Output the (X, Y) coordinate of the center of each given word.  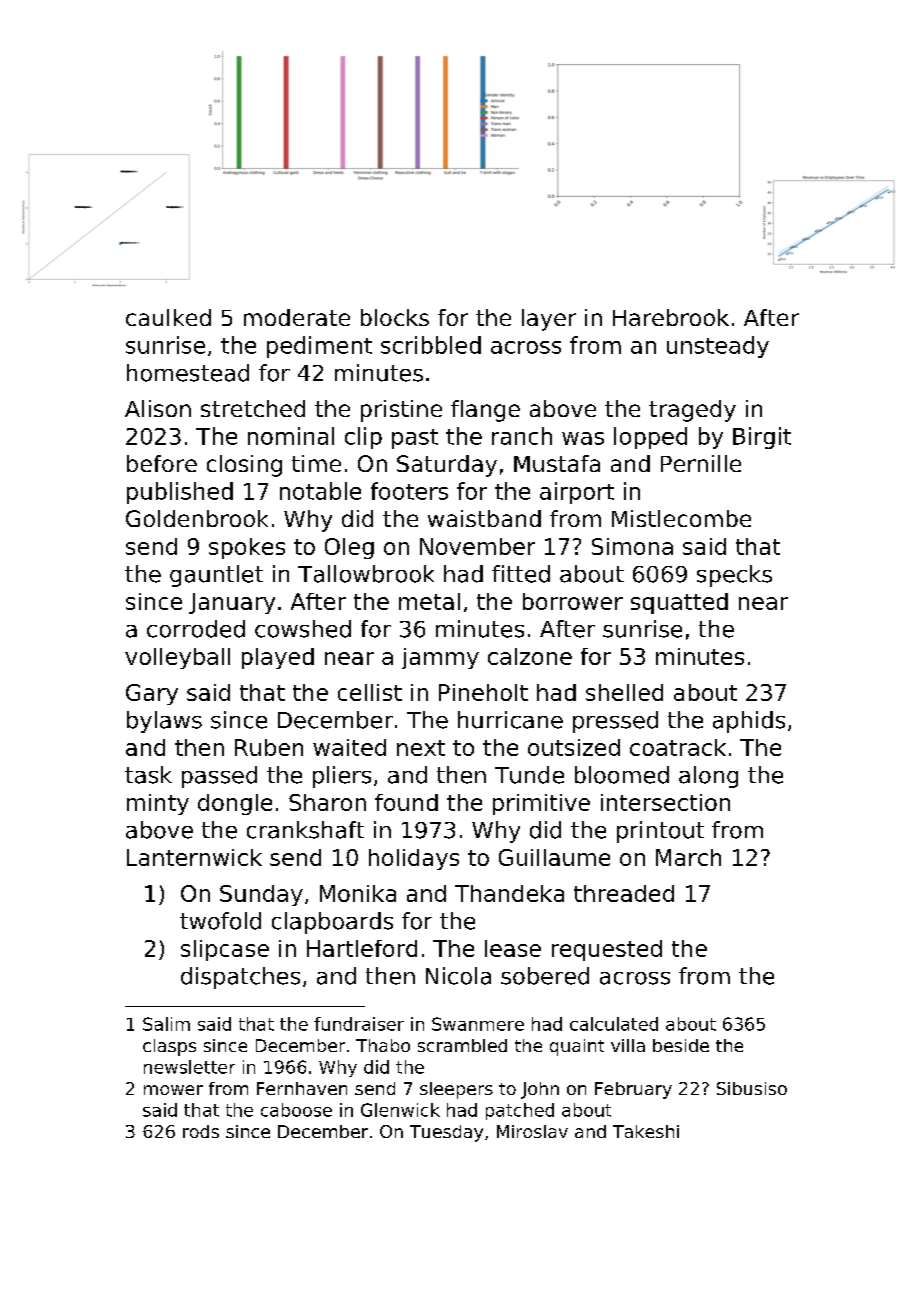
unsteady (718, 347)
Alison (158, 408)
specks (734, 576)
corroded (196, 629)
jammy (440, 658)
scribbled (431, 345)
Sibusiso (752, 1088)
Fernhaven (302, 1088)
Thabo (383, 1045)
